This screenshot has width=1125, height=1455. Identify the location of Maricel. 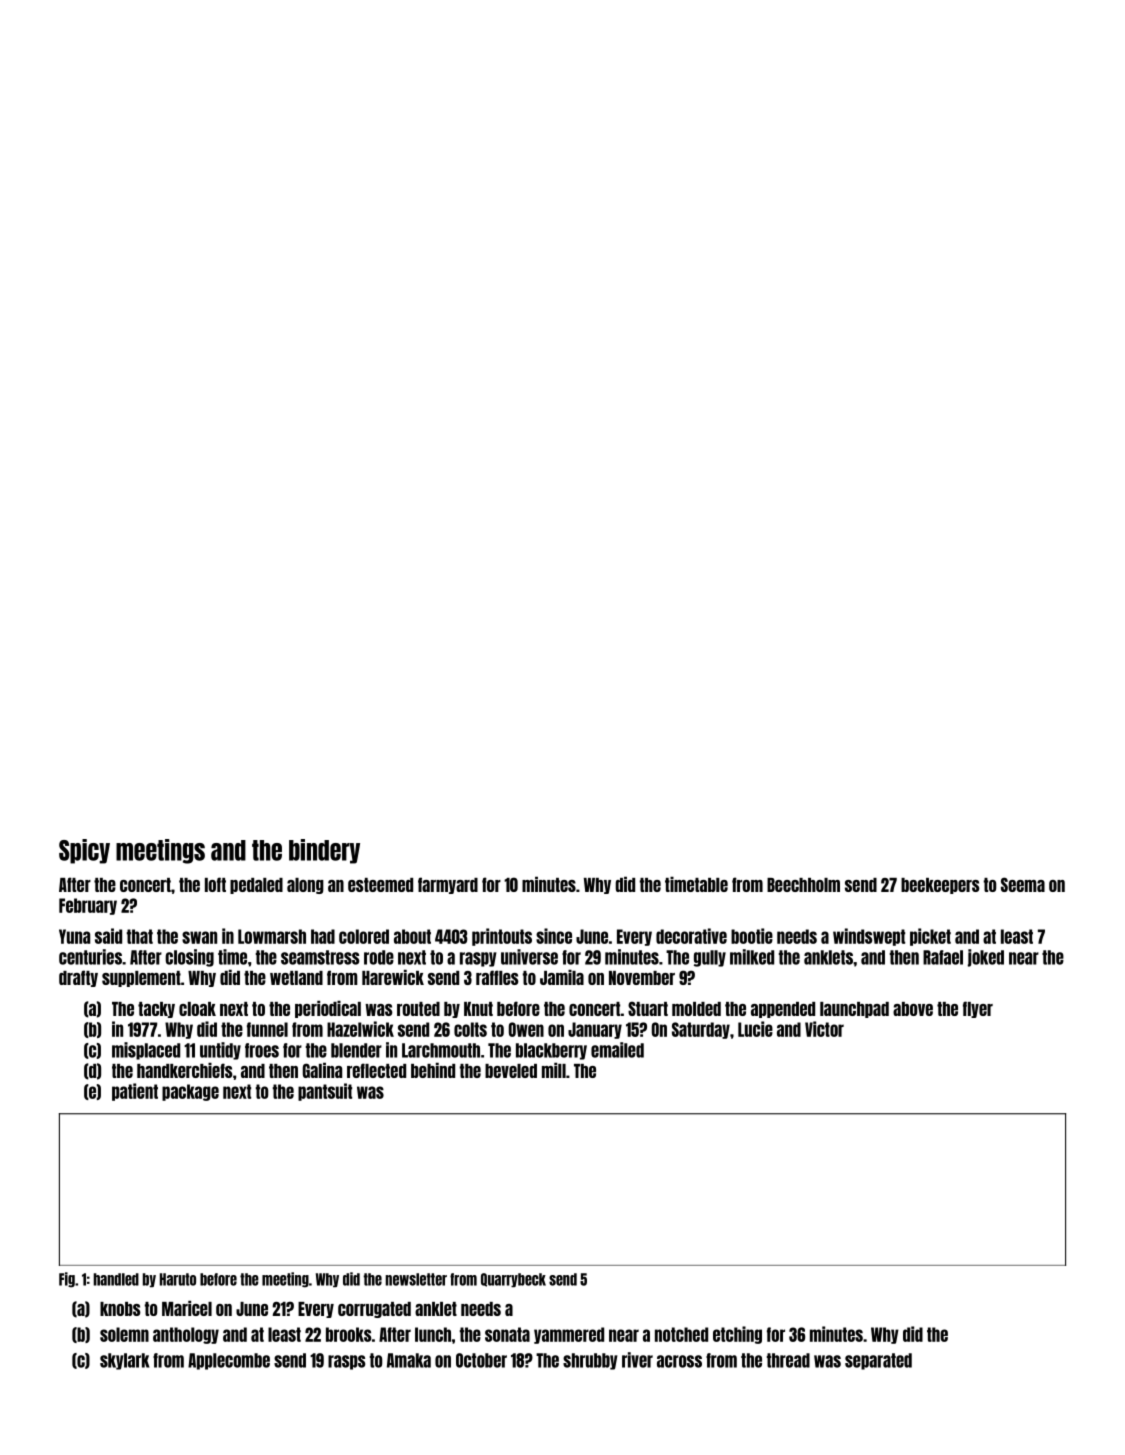
(187, 1308).
